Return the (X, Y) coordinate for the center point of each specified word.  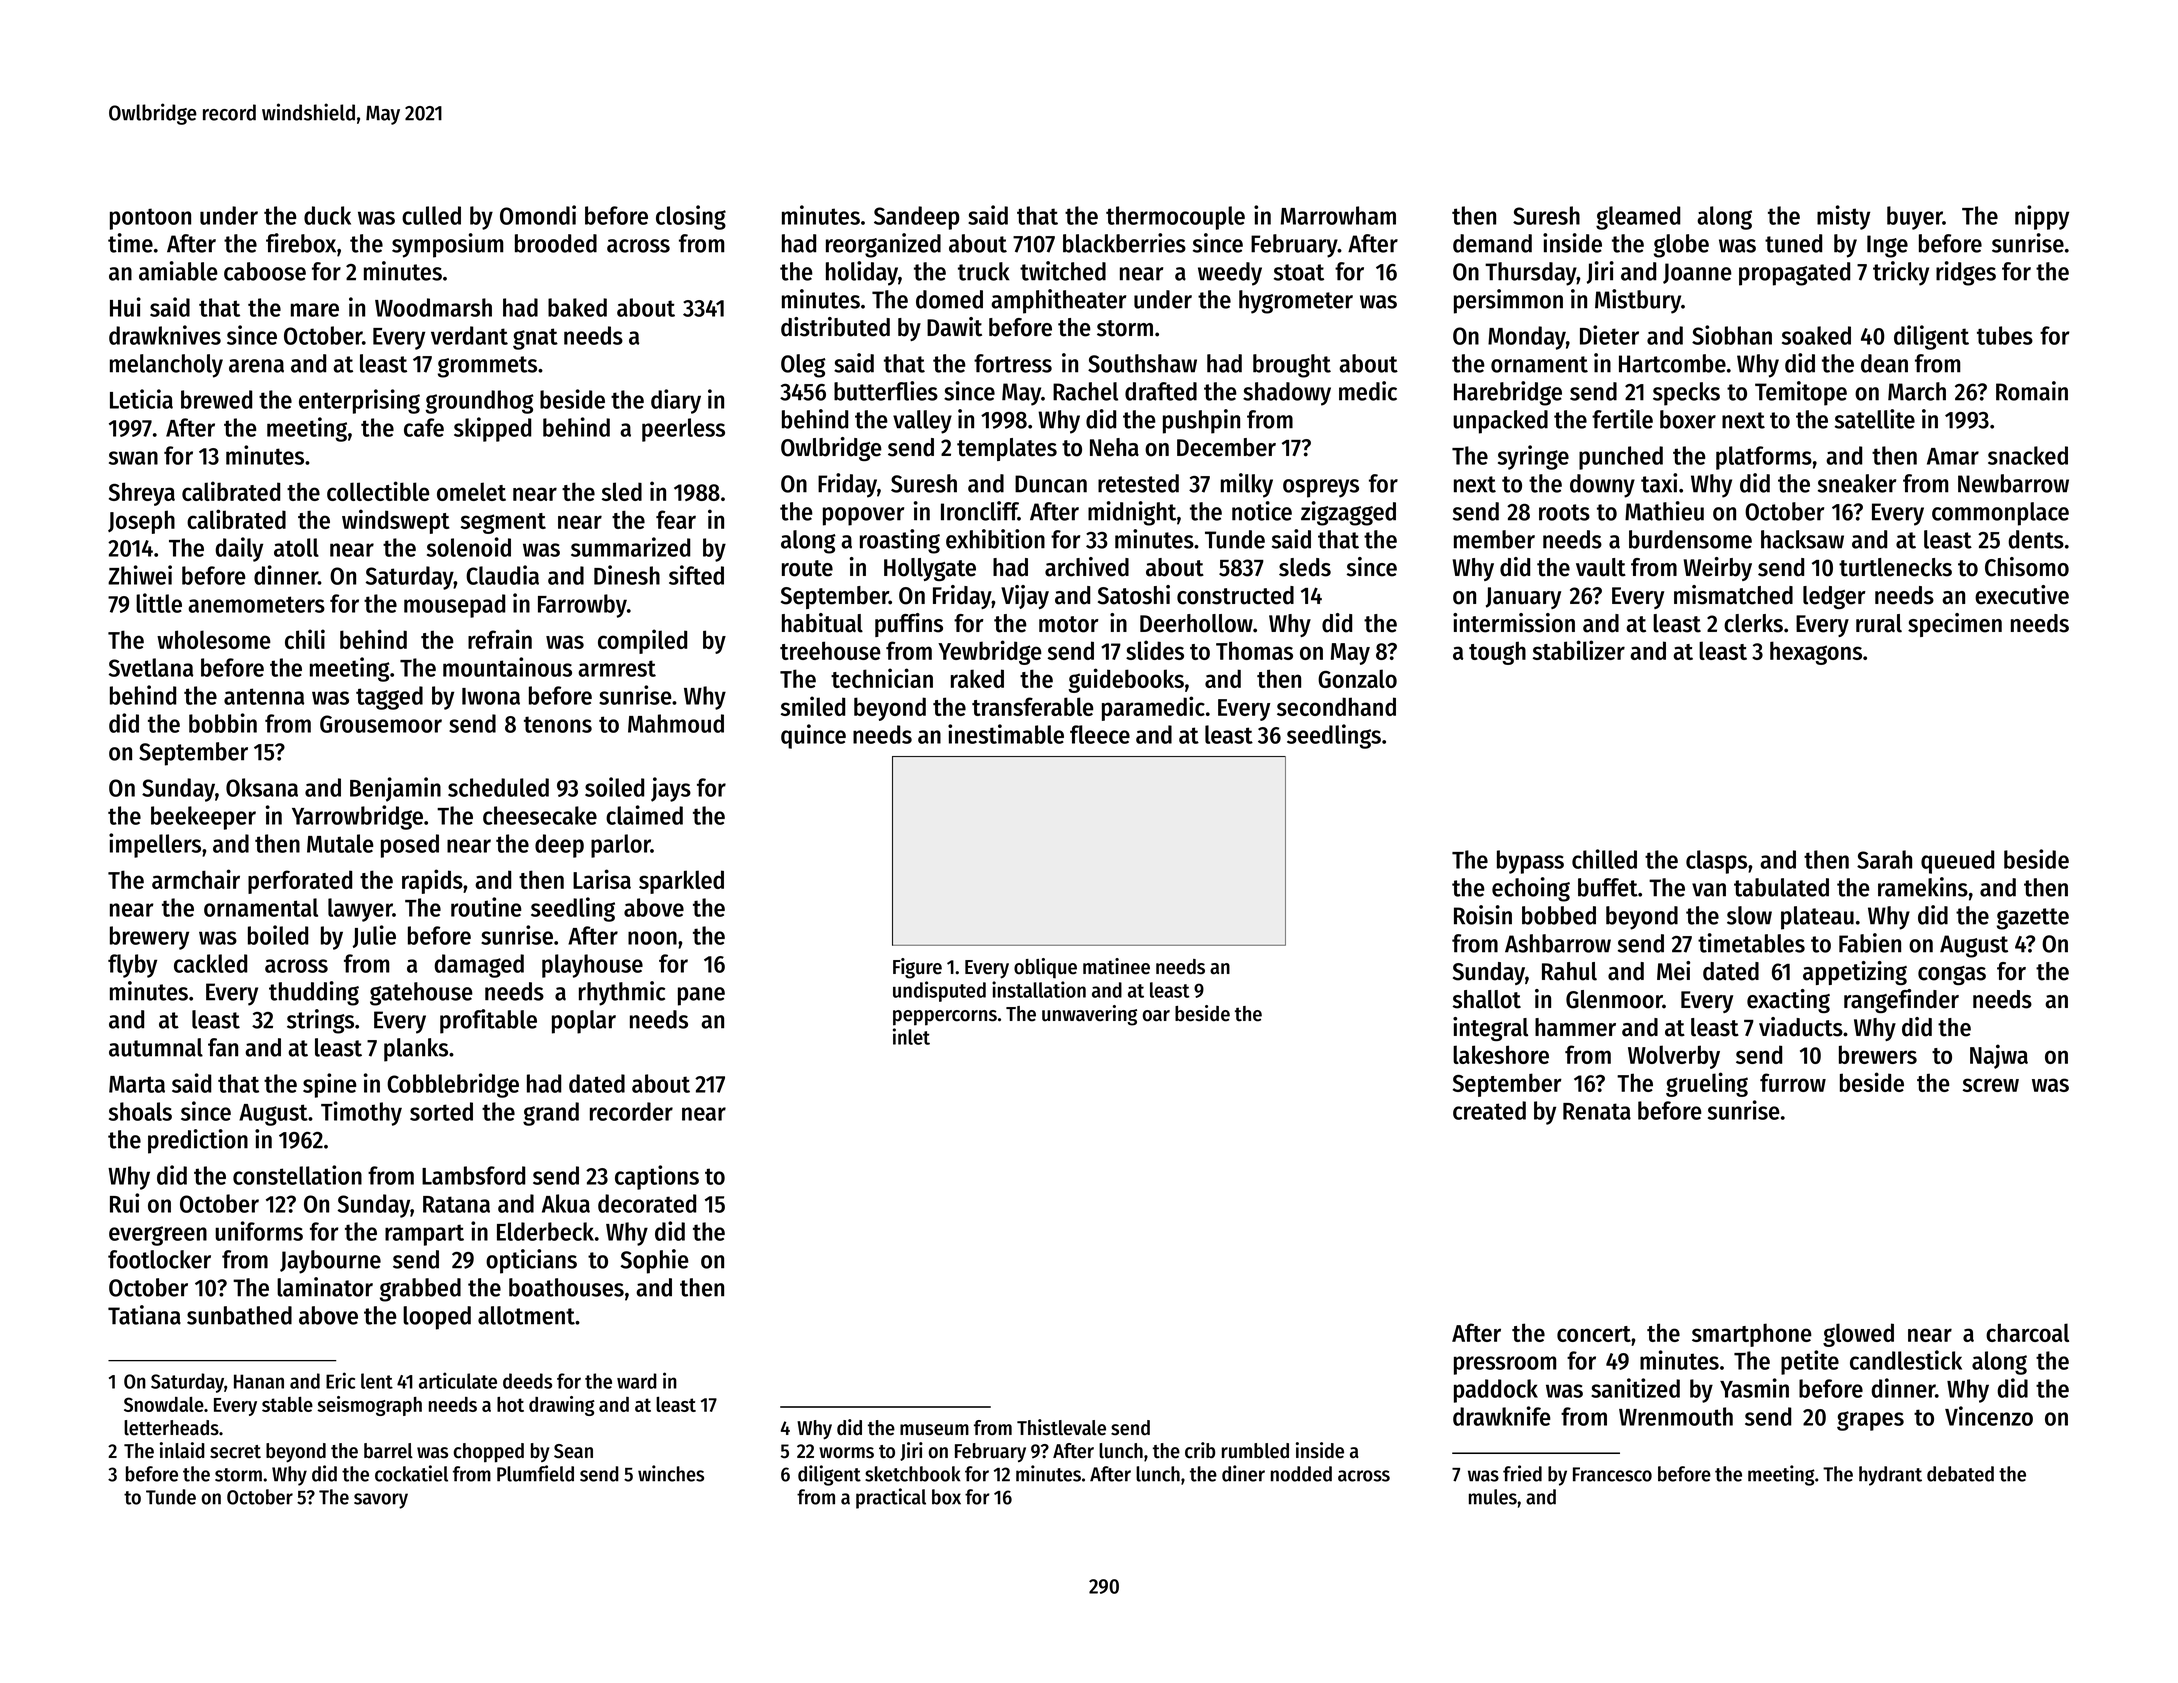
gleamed (1638, 218)
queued (1957, 862)
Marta (137, 1084)
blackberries (1124, 243)
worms (846, 1453)
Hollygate (930, 569)
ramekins (1923, 887)
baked (577, 307)
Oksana (262, 787)
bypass (1530, 862)
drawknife (1502, 1416)
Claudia (502, 575)
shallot (1487, 999)
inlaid (182, 1450)
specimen (1955, 625)
